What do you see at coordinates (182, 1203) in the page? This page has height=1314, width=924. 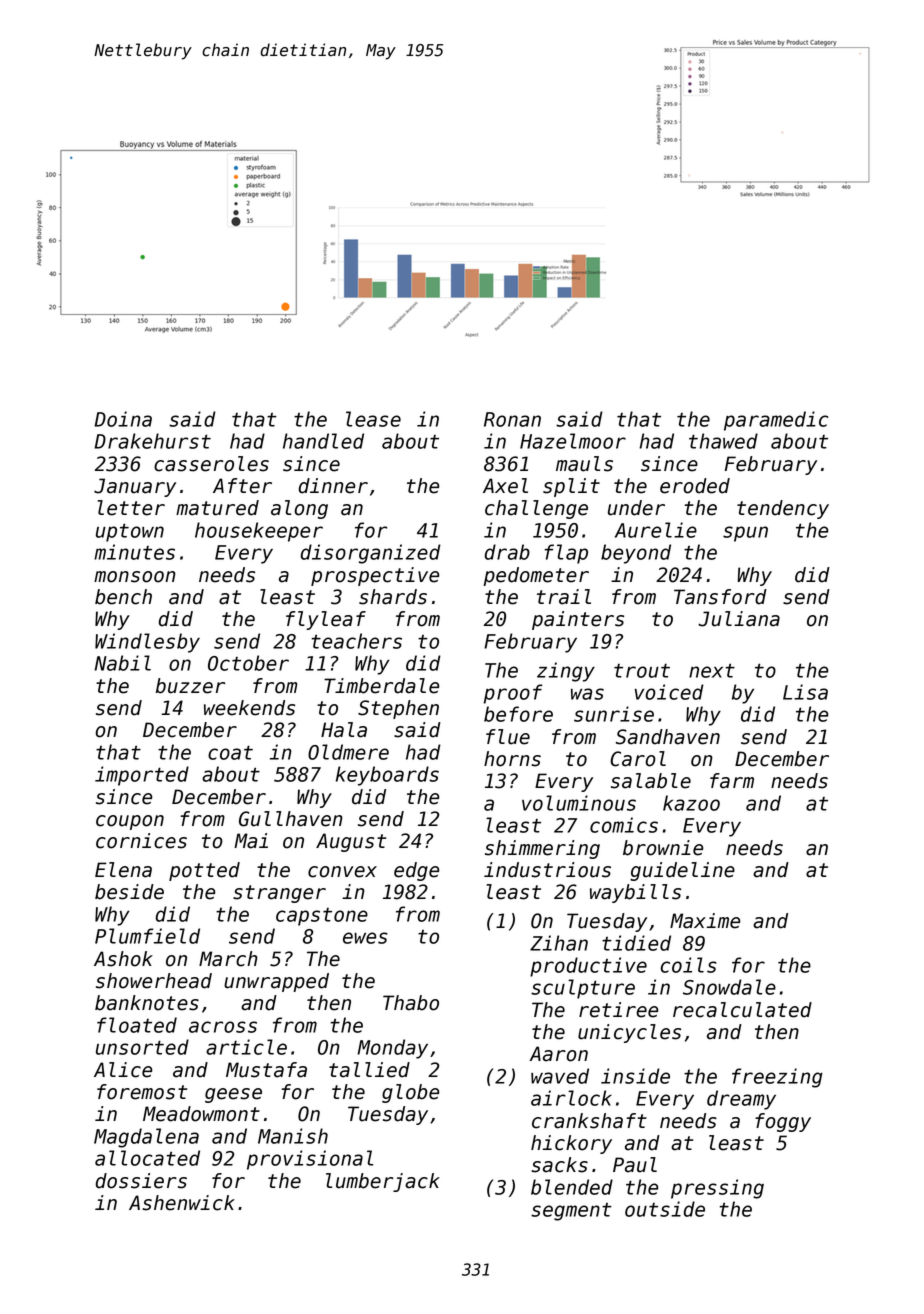 I see `Ashenwick` at bounding box center [182, 1203].
